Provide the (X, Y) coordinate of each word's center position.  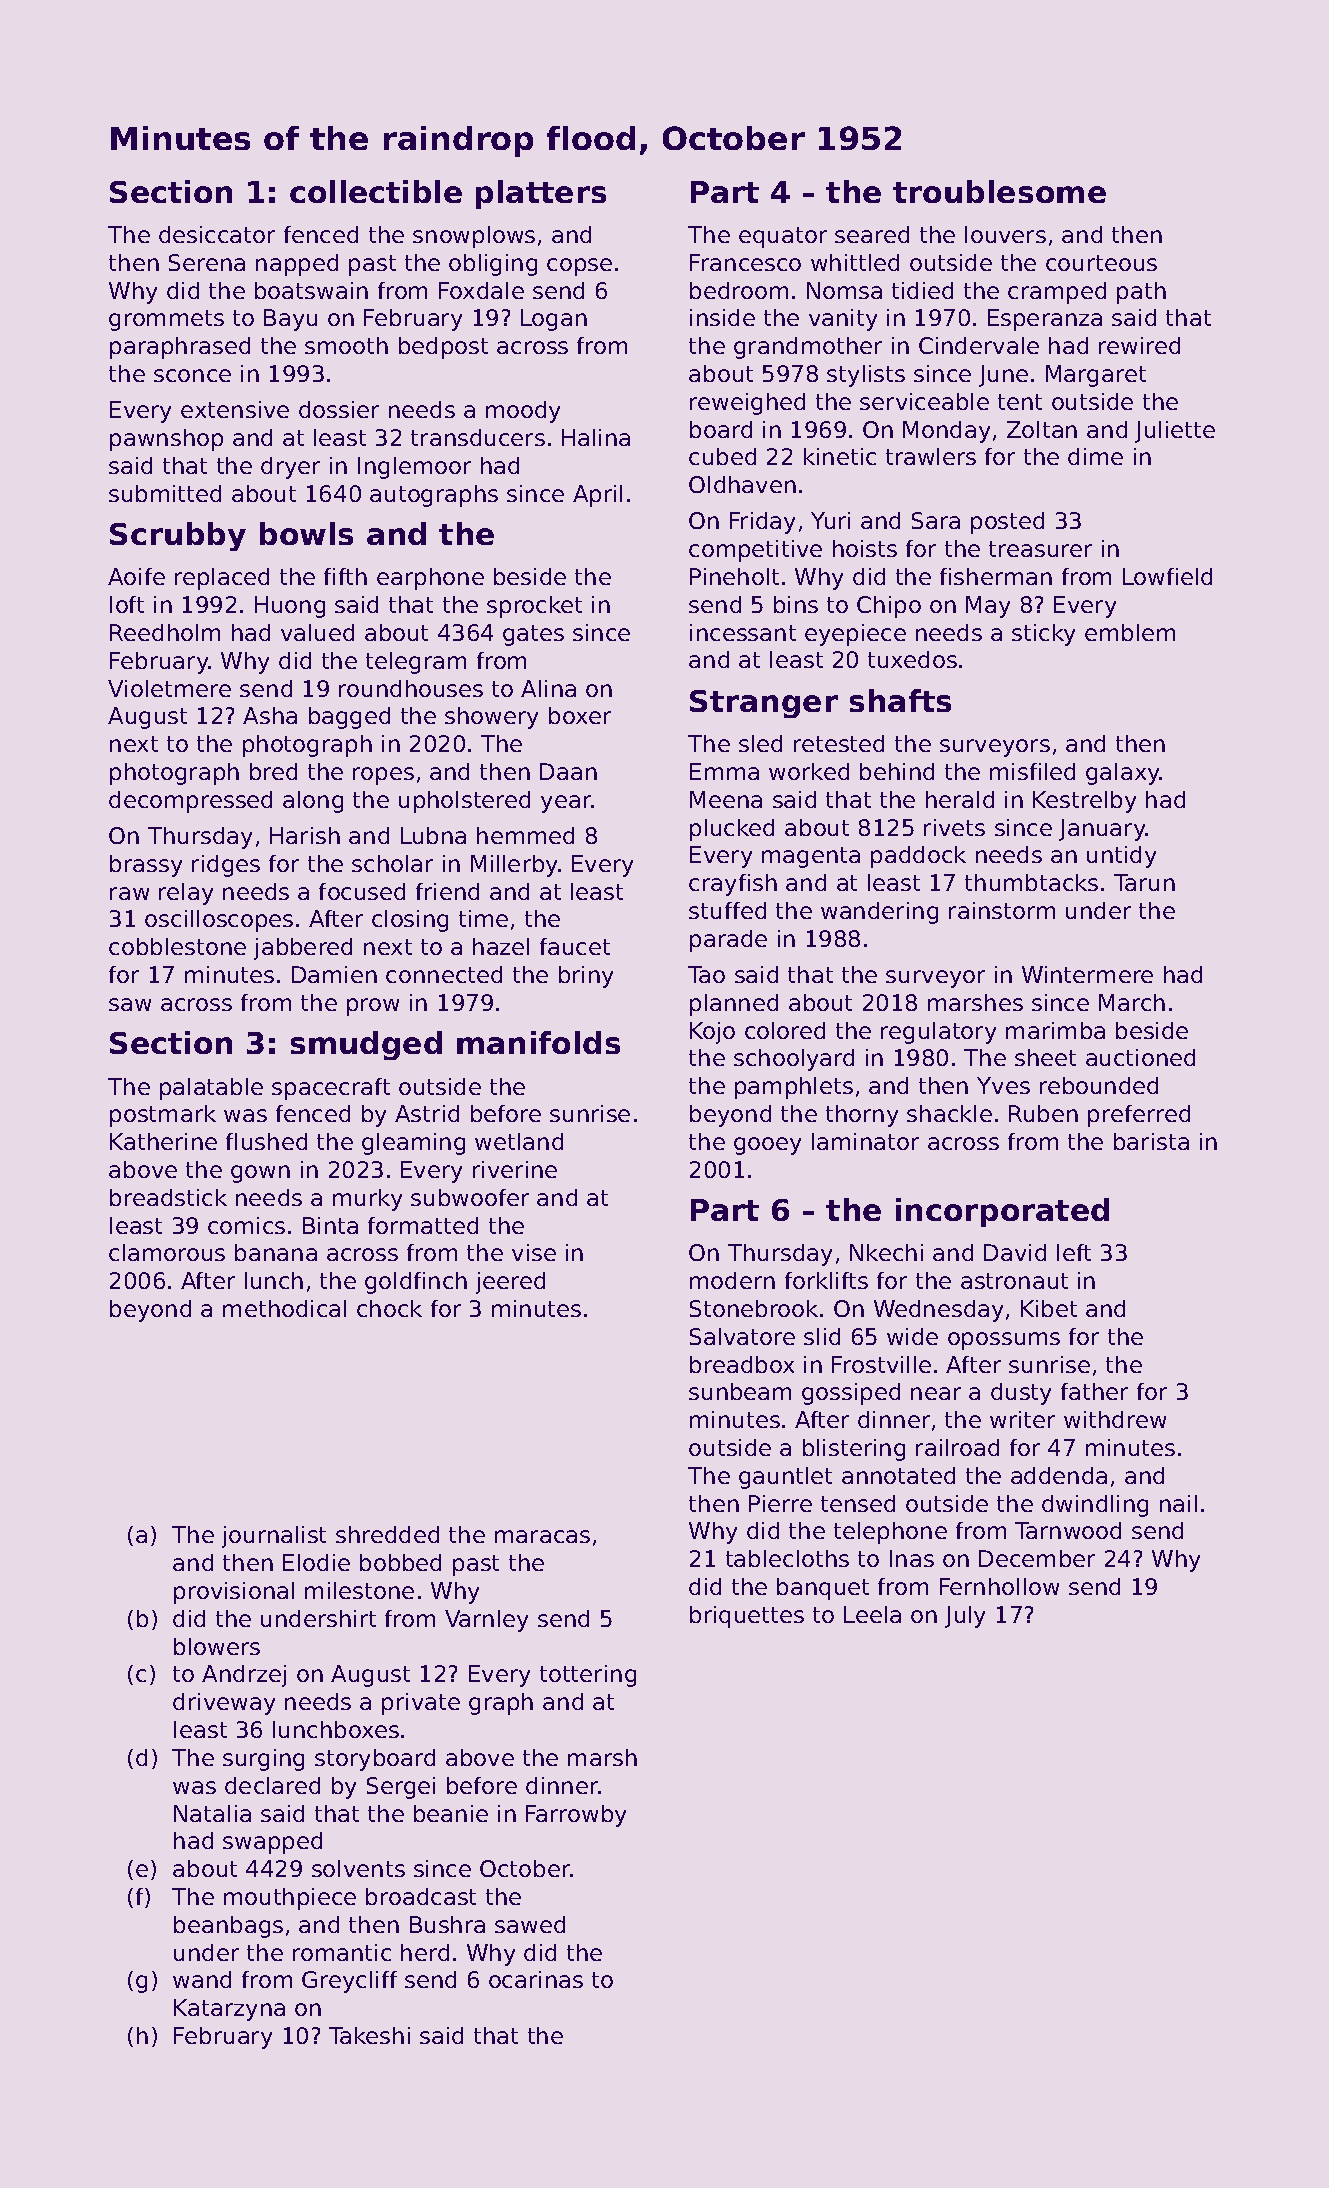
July (965, 1617)
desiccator (217, 234)
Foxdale (481, 290)
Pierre (780, 1503)
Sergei (401, 1788)
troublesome (999, 191)
